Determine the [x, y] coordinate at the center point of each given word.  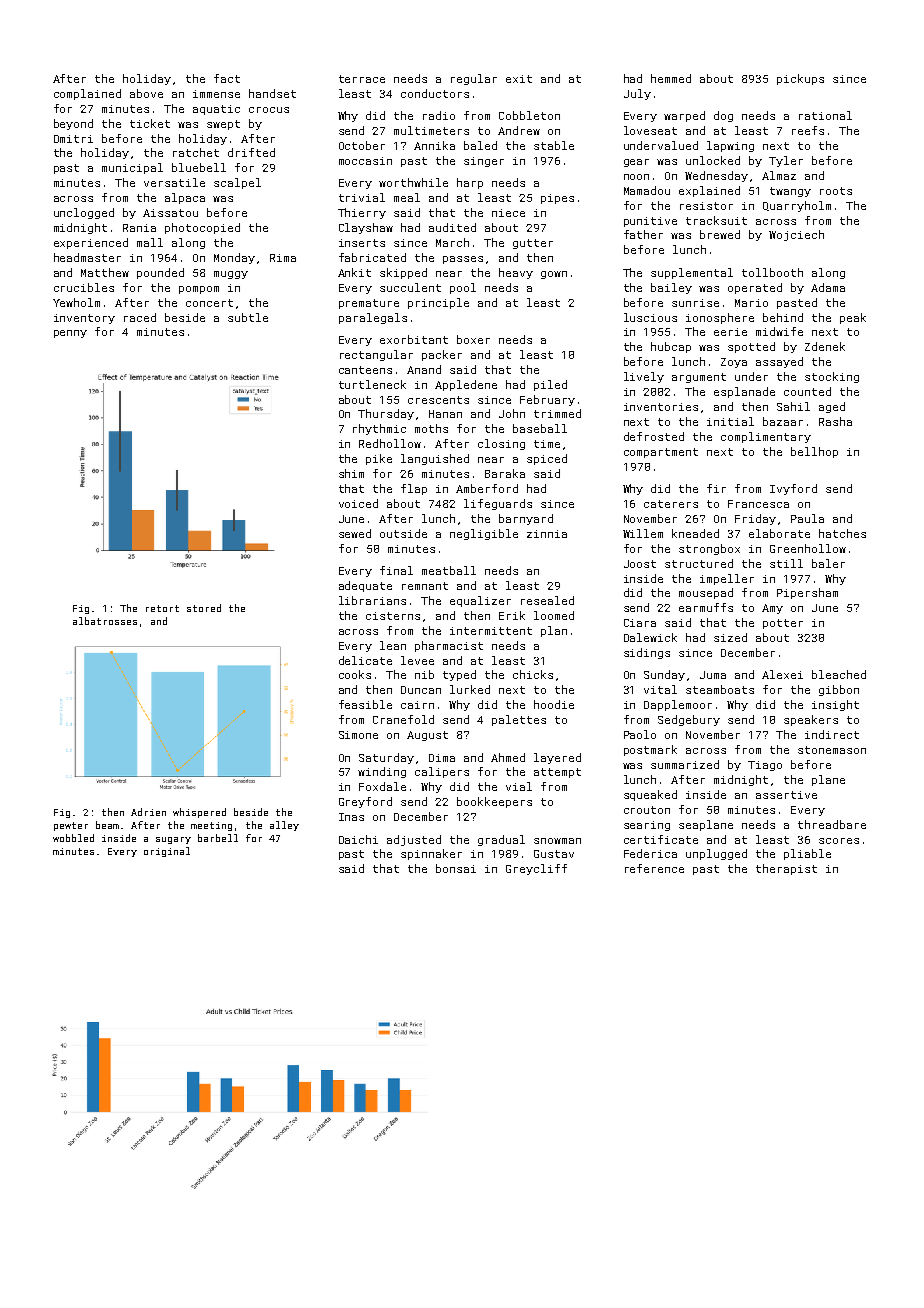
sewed [355, 533]
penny [70, 334]
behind [783, 317]
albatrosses [105, 621]
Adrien [148, 812]
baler [828, 563]
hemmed [671, 78]
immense [216, 94]
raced [140, 317]
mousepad [706, 593]
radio [439, 115]
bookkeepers [494, 802]
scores [839, 841]
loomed [554, 615]
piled [550, 385]
